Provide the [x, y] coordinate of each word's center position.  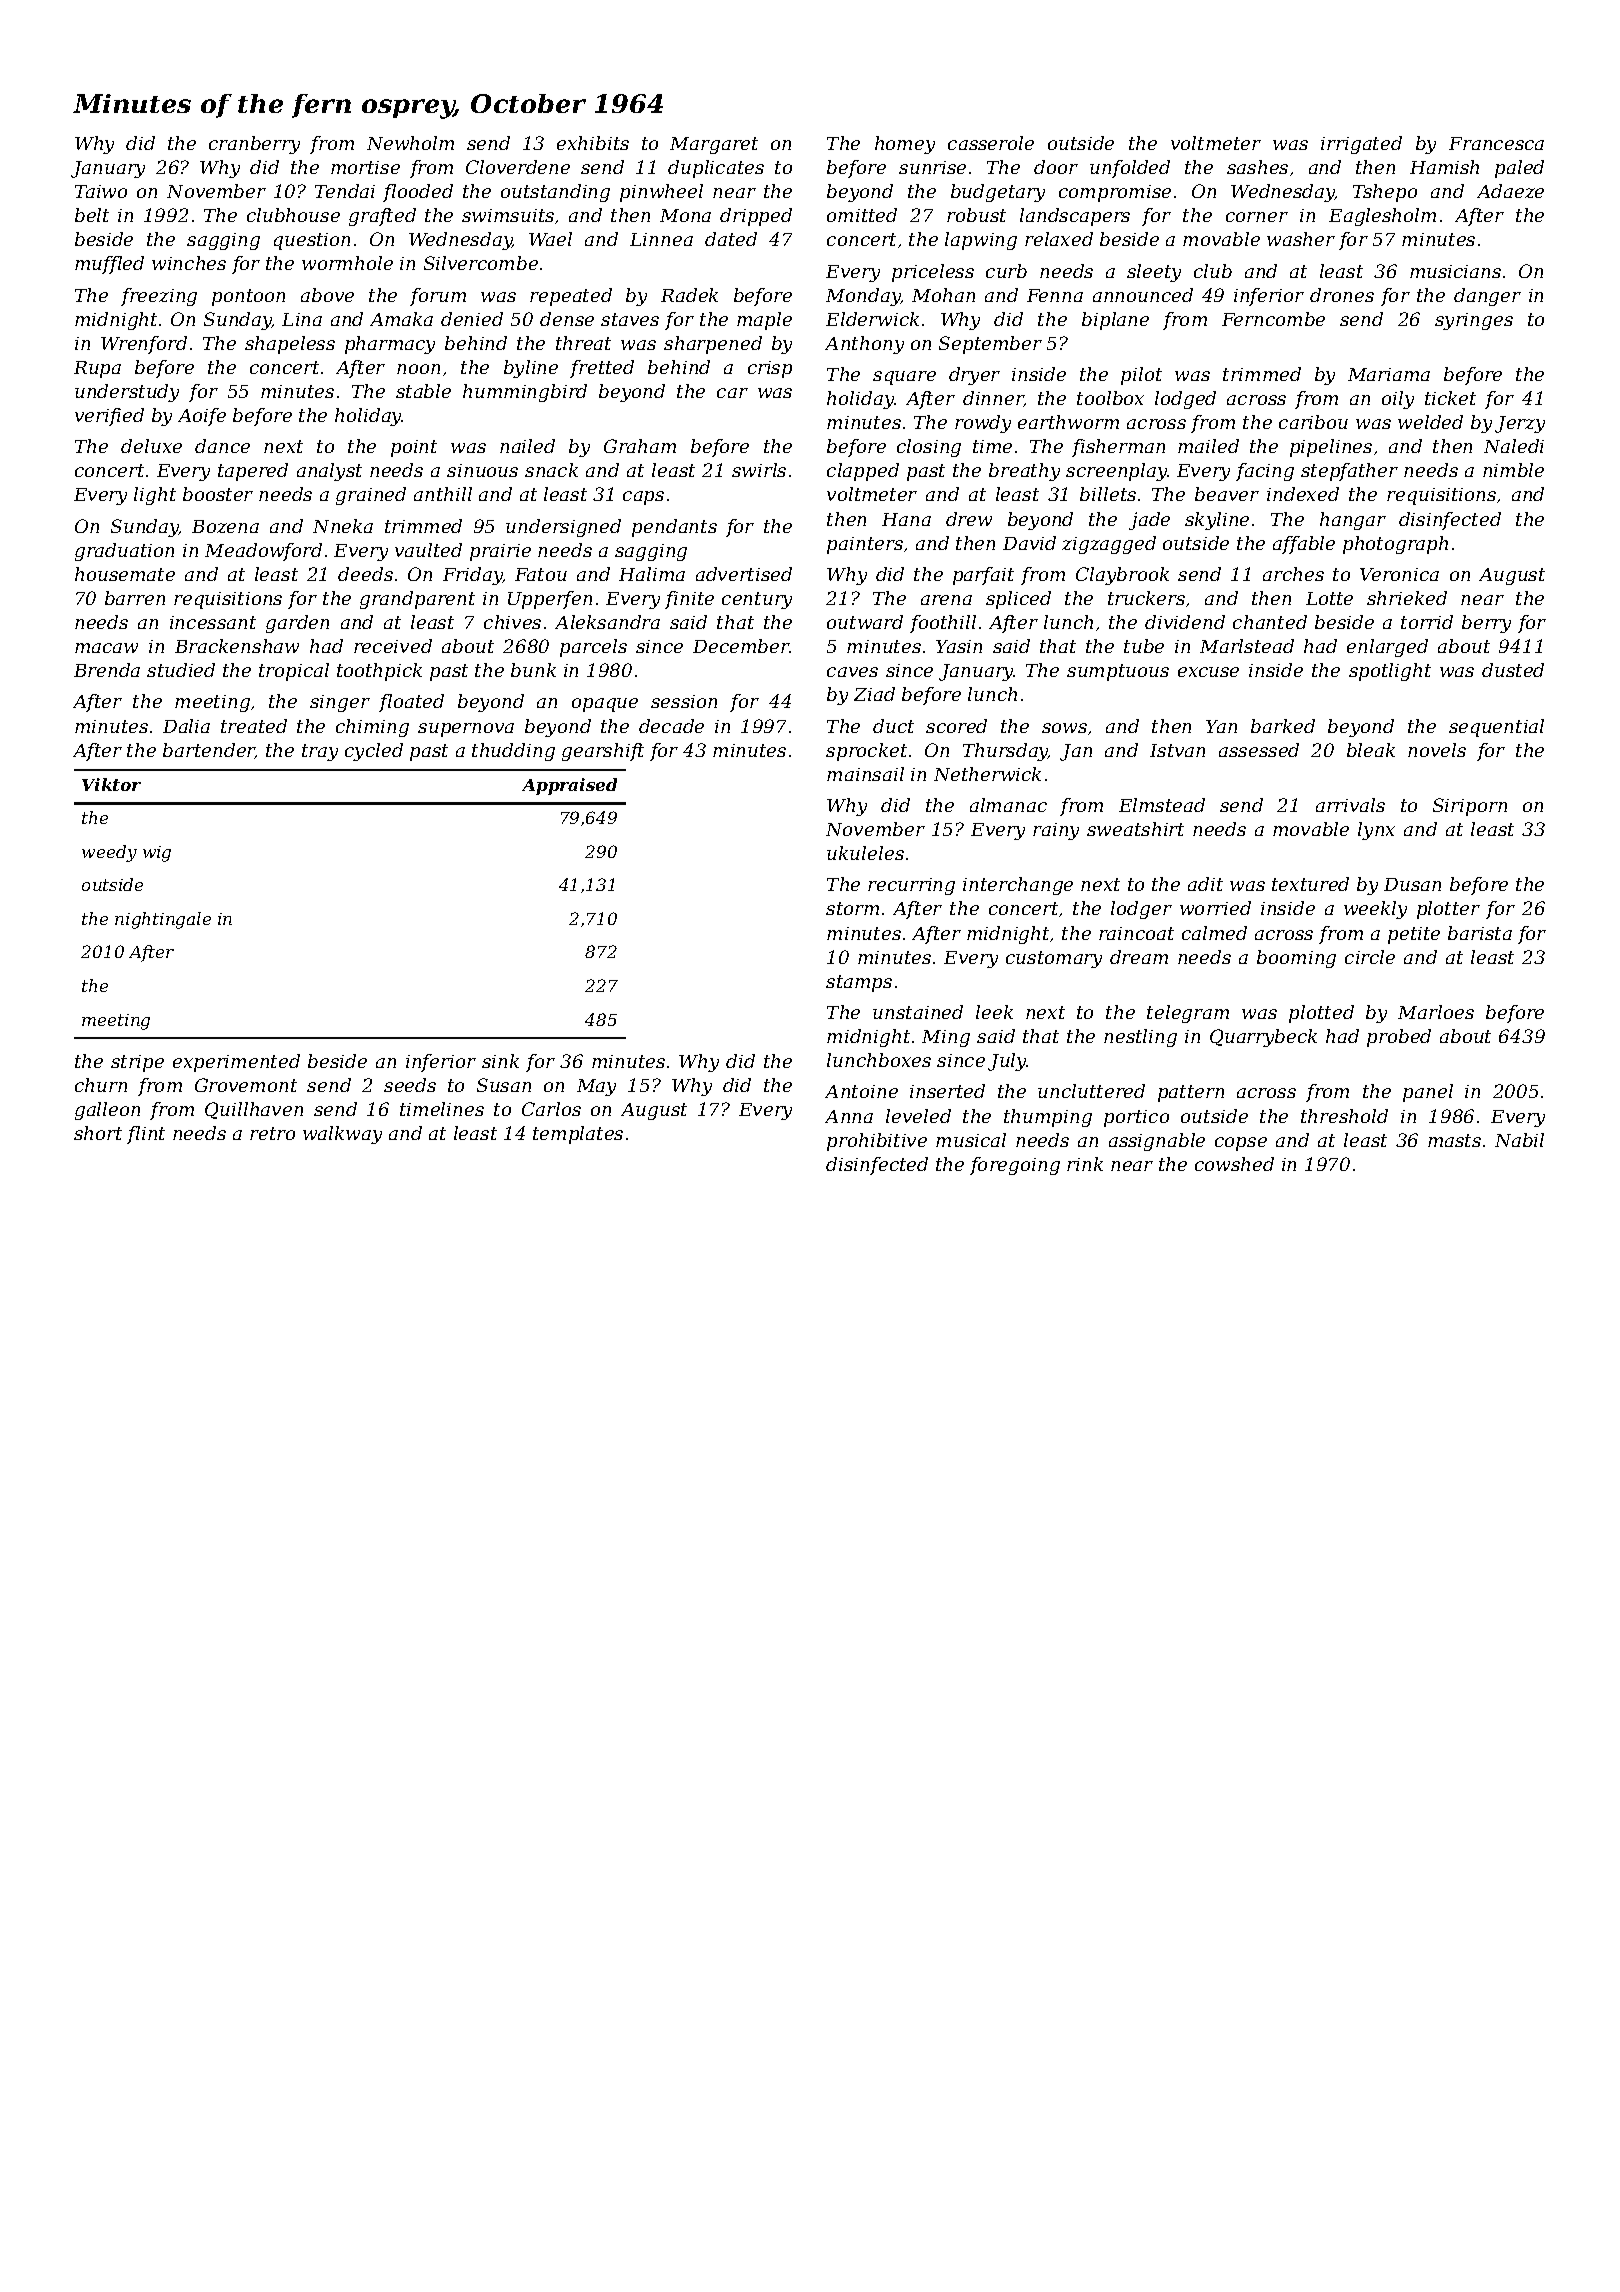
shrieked [1407, 598]
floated [411, 703]
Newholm [410, 143]
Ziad [874, 694]
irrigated [1361, 145]
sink [500, 1061]
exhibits [593, 143]
